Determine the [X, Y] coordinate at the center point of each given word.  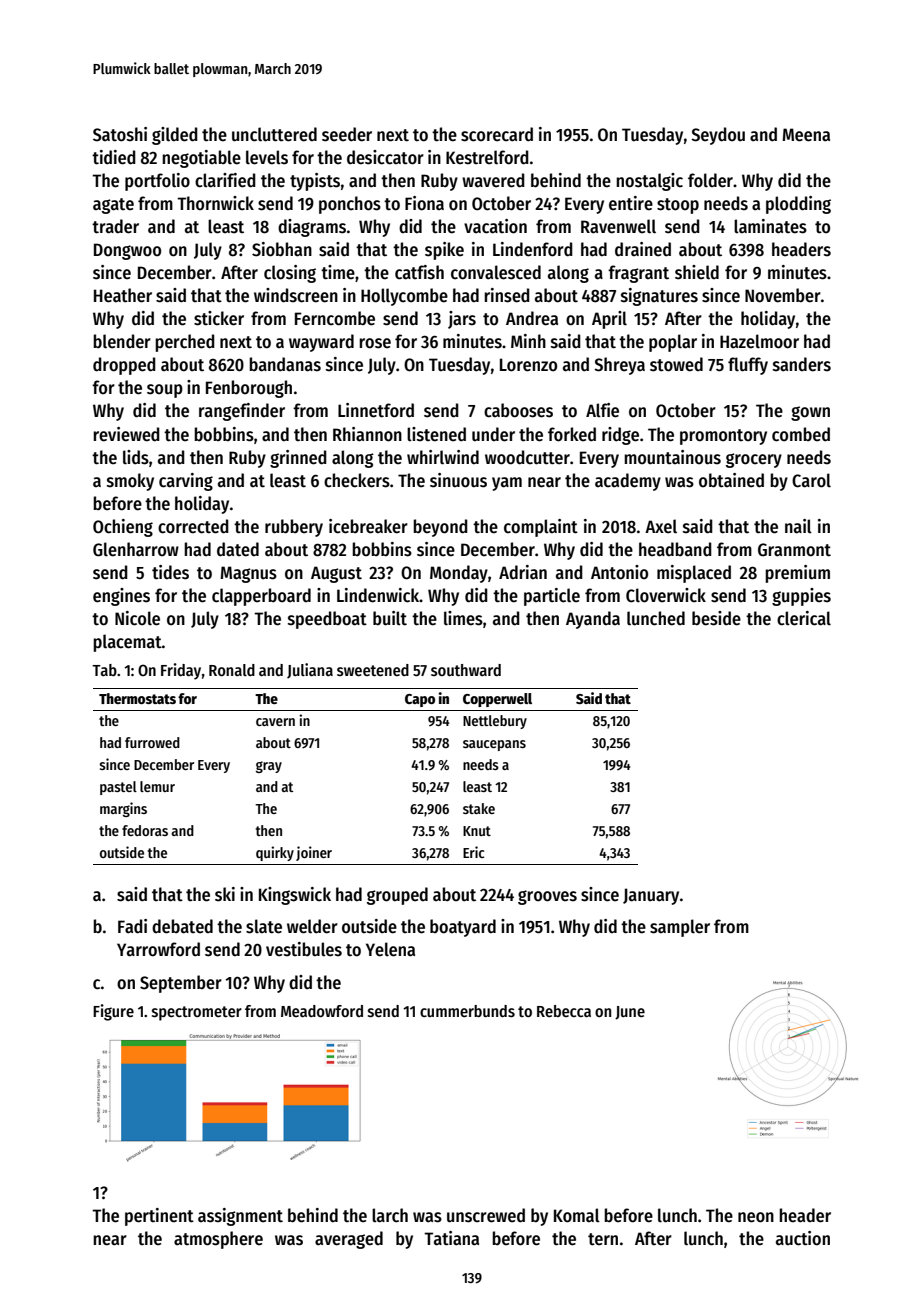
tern [603, 1239]
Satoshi [120, 134]
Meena [806, 135]
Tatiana [451, 1238]
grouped [397, 896]
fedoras [145, 830]
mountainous [672, 457]
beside [716, 618]
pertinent [159, 1217]
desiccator [385, 157]
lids [136, 457]
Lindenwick [378, 595]
